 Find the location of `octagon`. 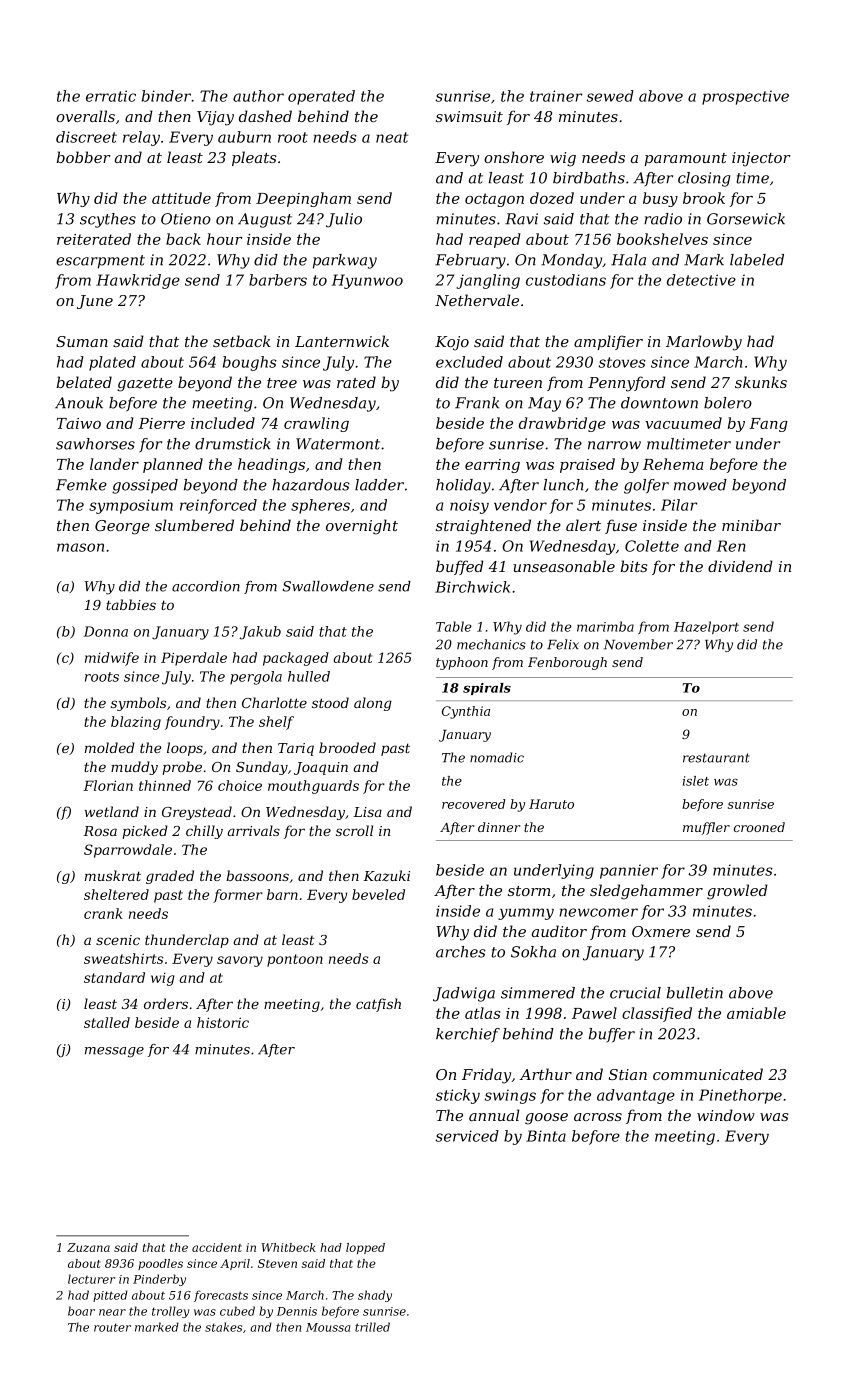

octagon is located at coordinates (494, 200).
